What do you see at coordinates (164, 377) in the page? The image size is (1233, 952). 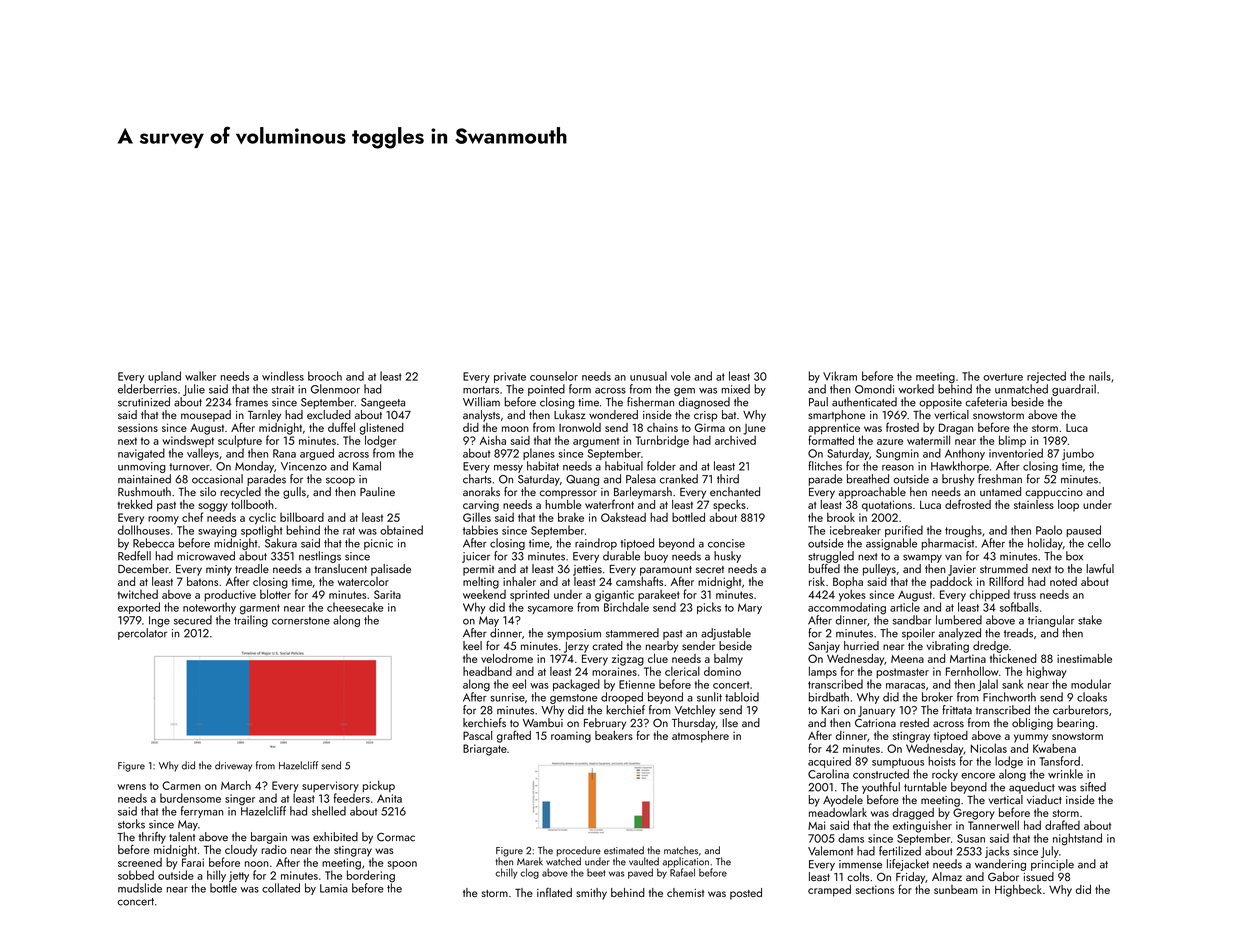 I see `upland` at bounding box center [164, 377].
